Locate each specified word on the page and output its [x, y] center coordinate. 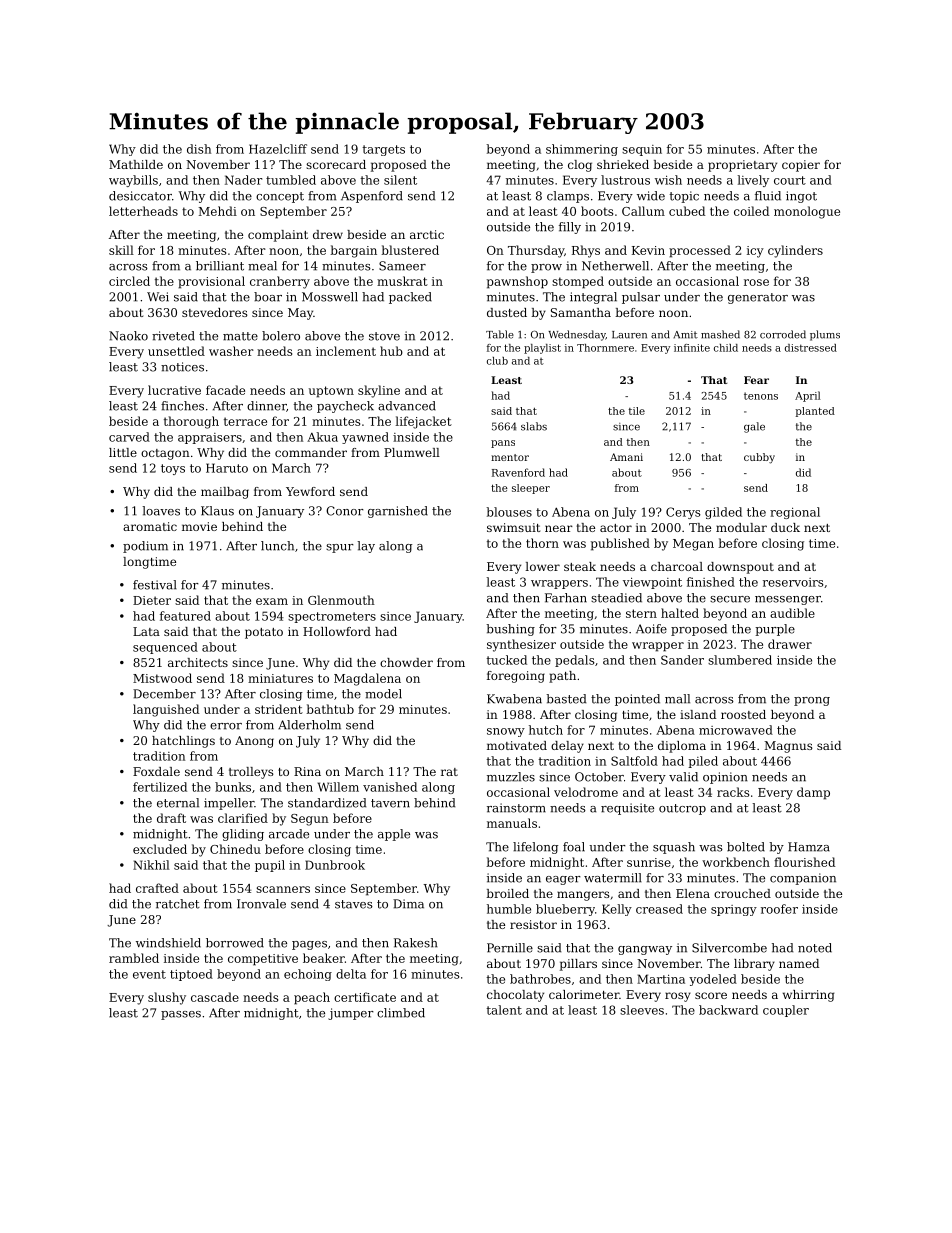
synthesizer [521, 645]
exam [272, 601]
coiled [751, 211]
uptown [331, 392]
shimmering [582, 150]
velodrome [586, 792]
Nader [243, 180]
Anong [254, 742]
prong [812, 701]
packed [410, 298]
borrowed [235, 943]
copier [801, 166]
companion [803, 879]
